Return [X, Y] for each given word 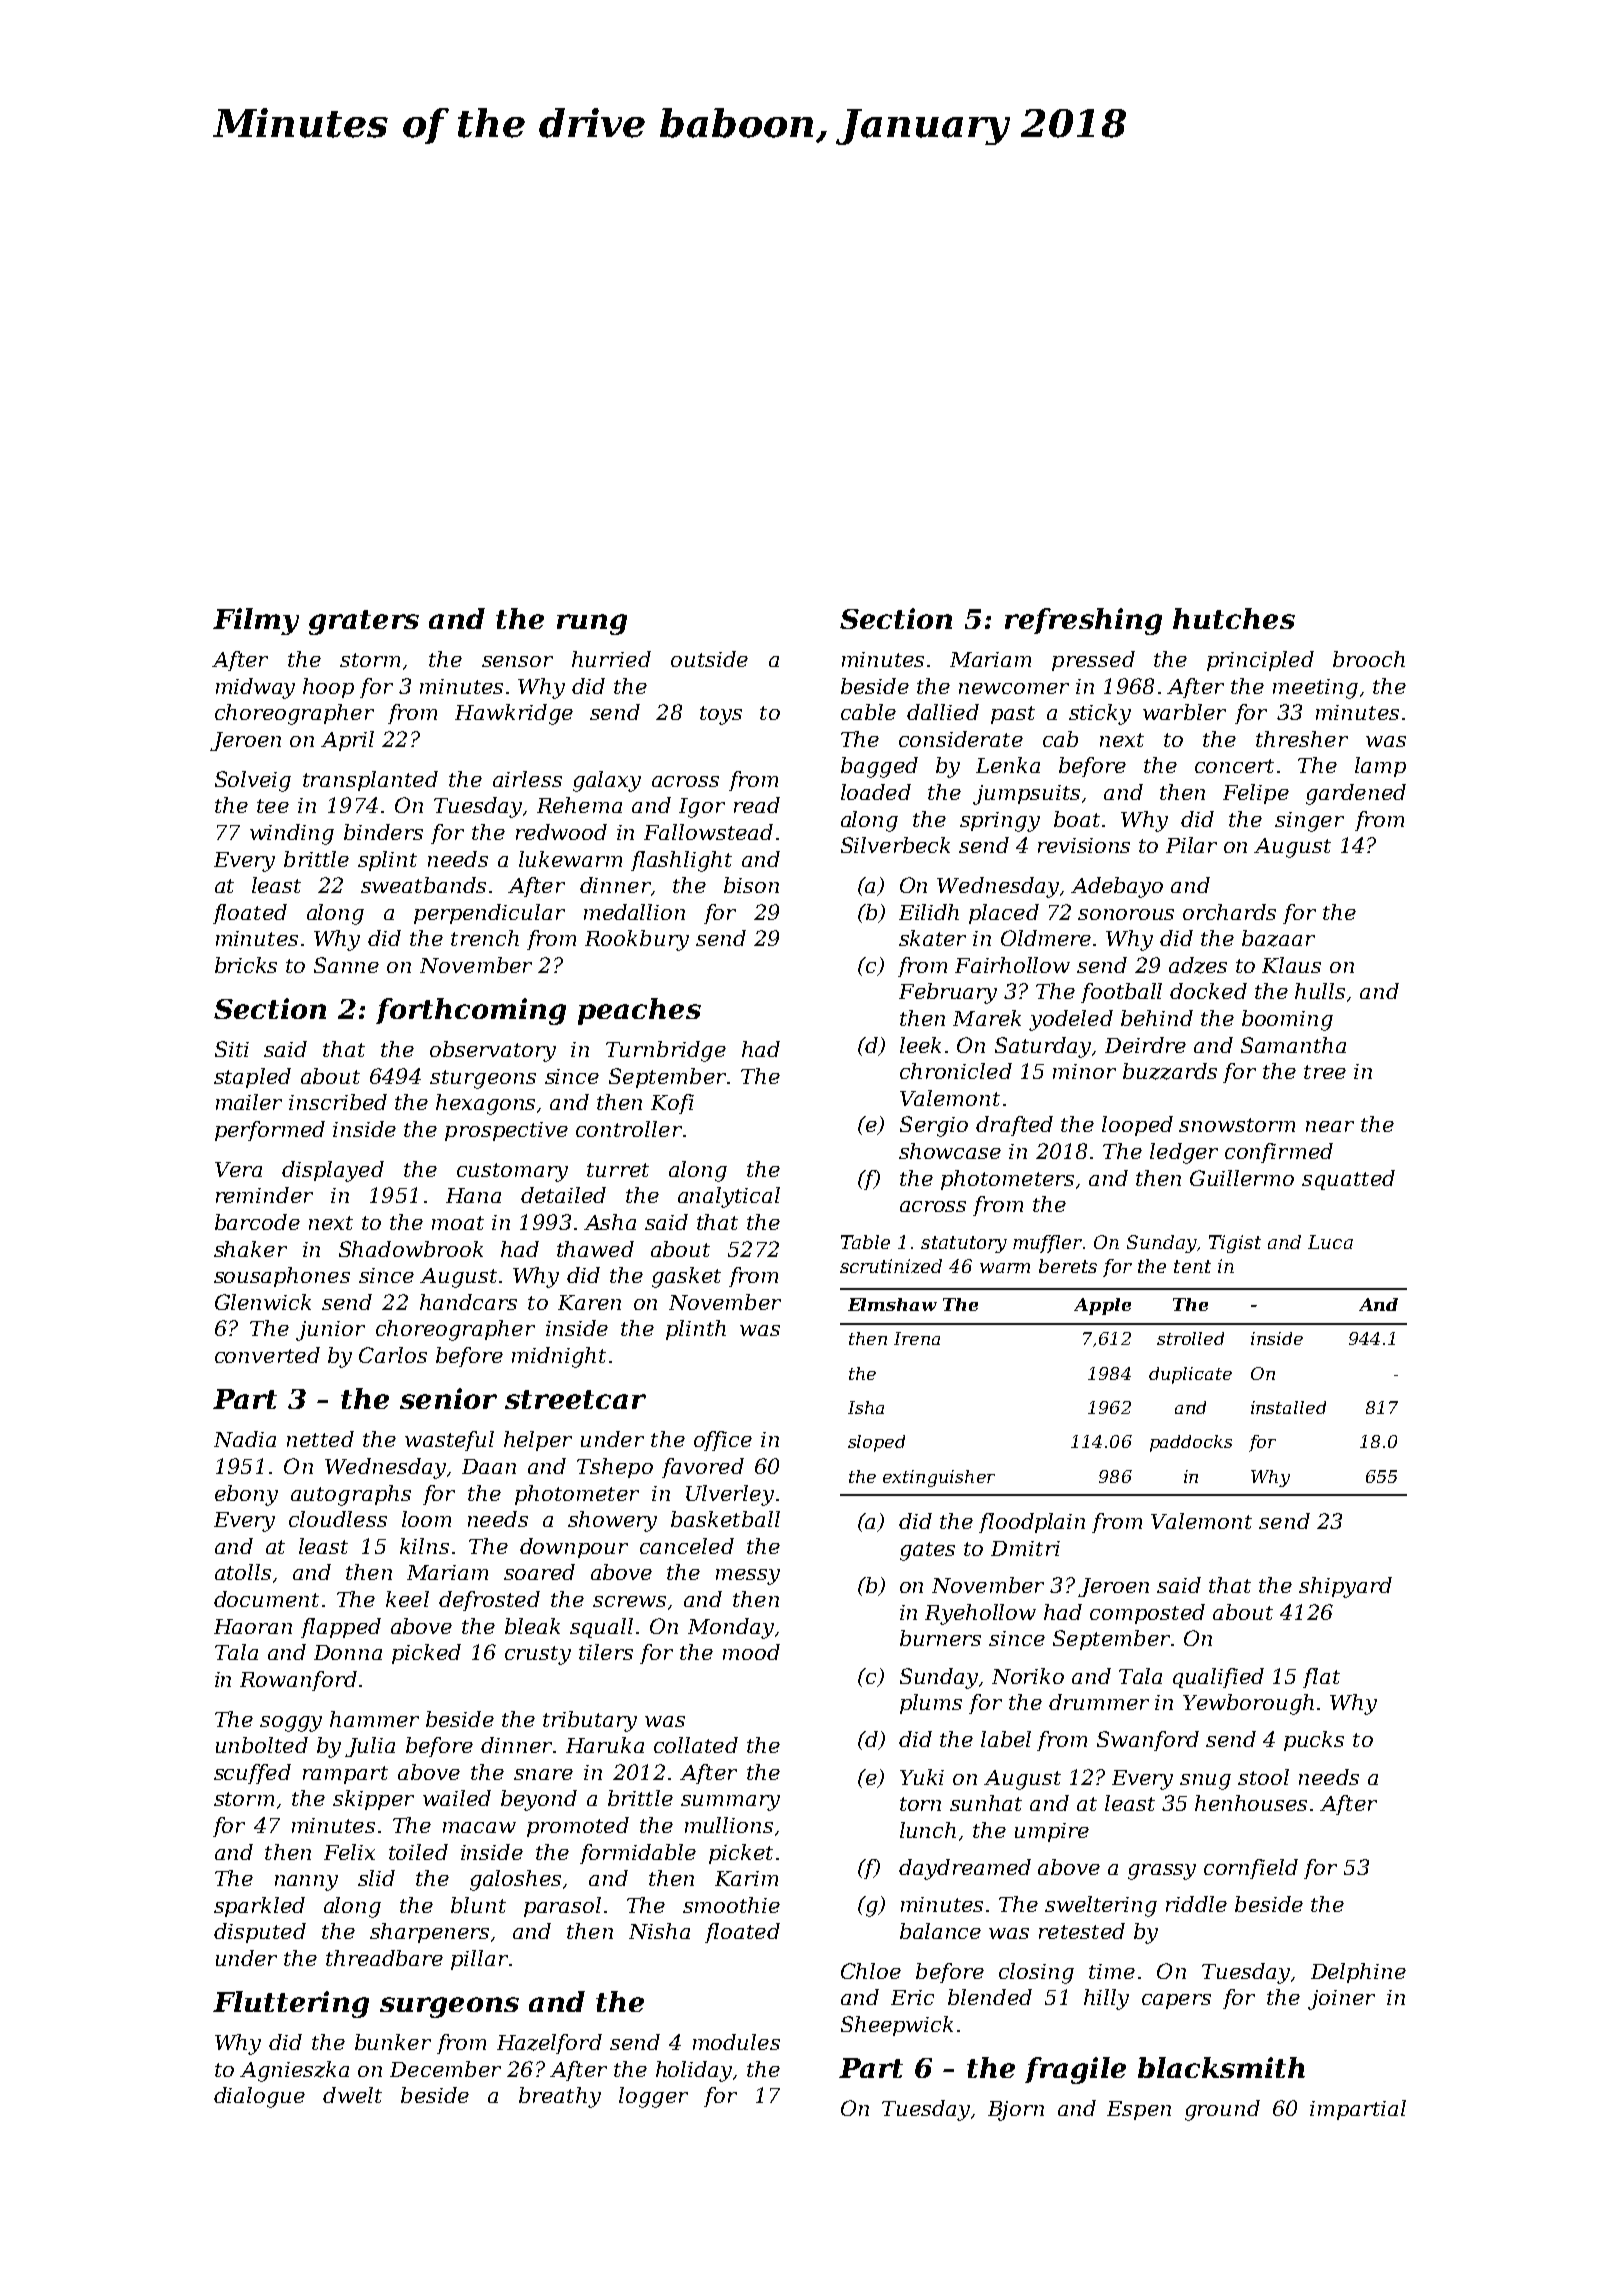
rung [592, 624]
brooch [1369, 659]
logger [653, 2097]
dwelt [352, 2095]
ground [1222, 2110]
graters [364, 622]
